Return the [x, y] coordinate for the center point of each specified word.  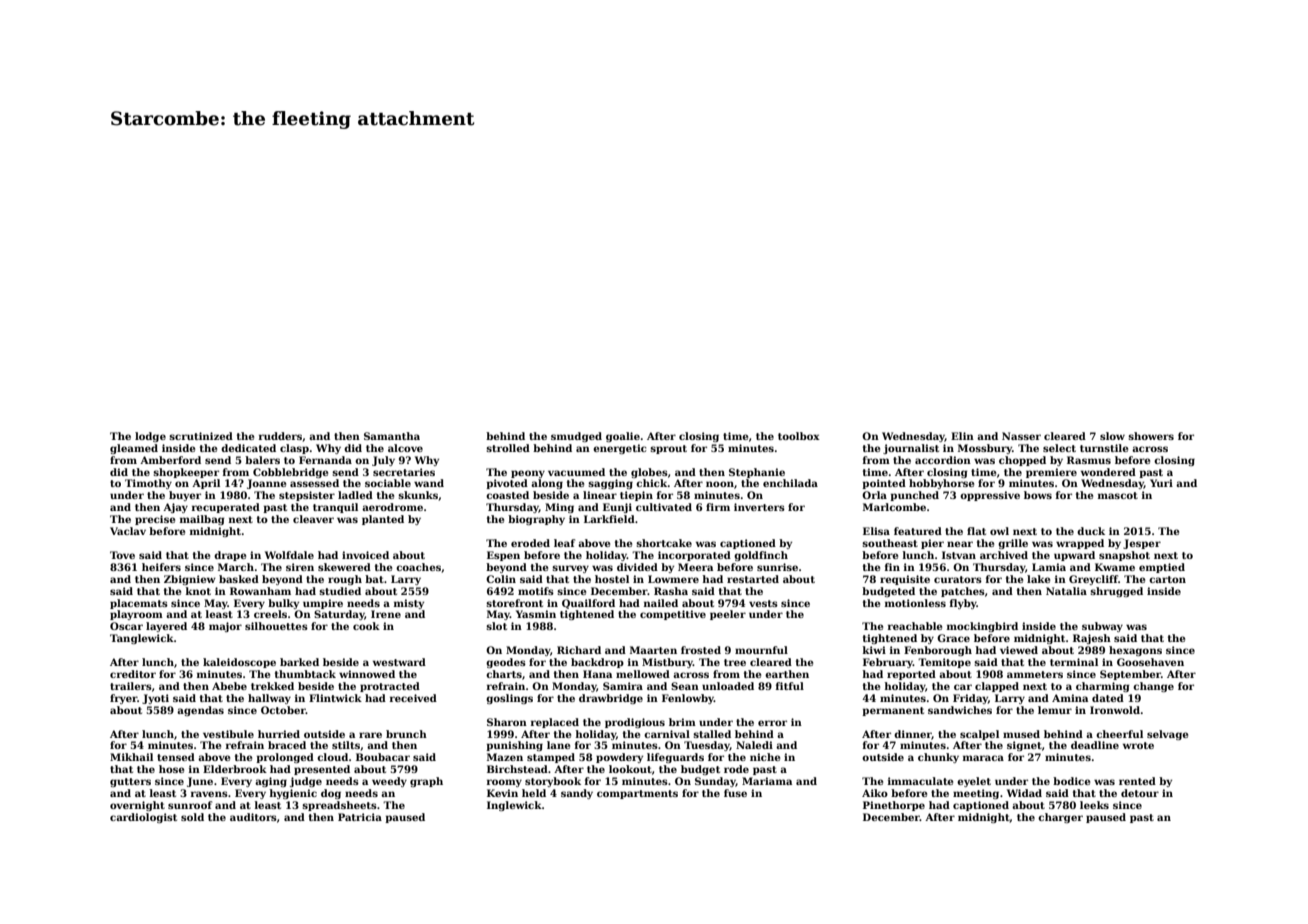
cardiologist [143, 818]
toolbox [799, 436]
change [1153, 687]
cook [366, 626]
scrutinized [201, 436]
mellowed [643, 674]
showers [1151, 436]
